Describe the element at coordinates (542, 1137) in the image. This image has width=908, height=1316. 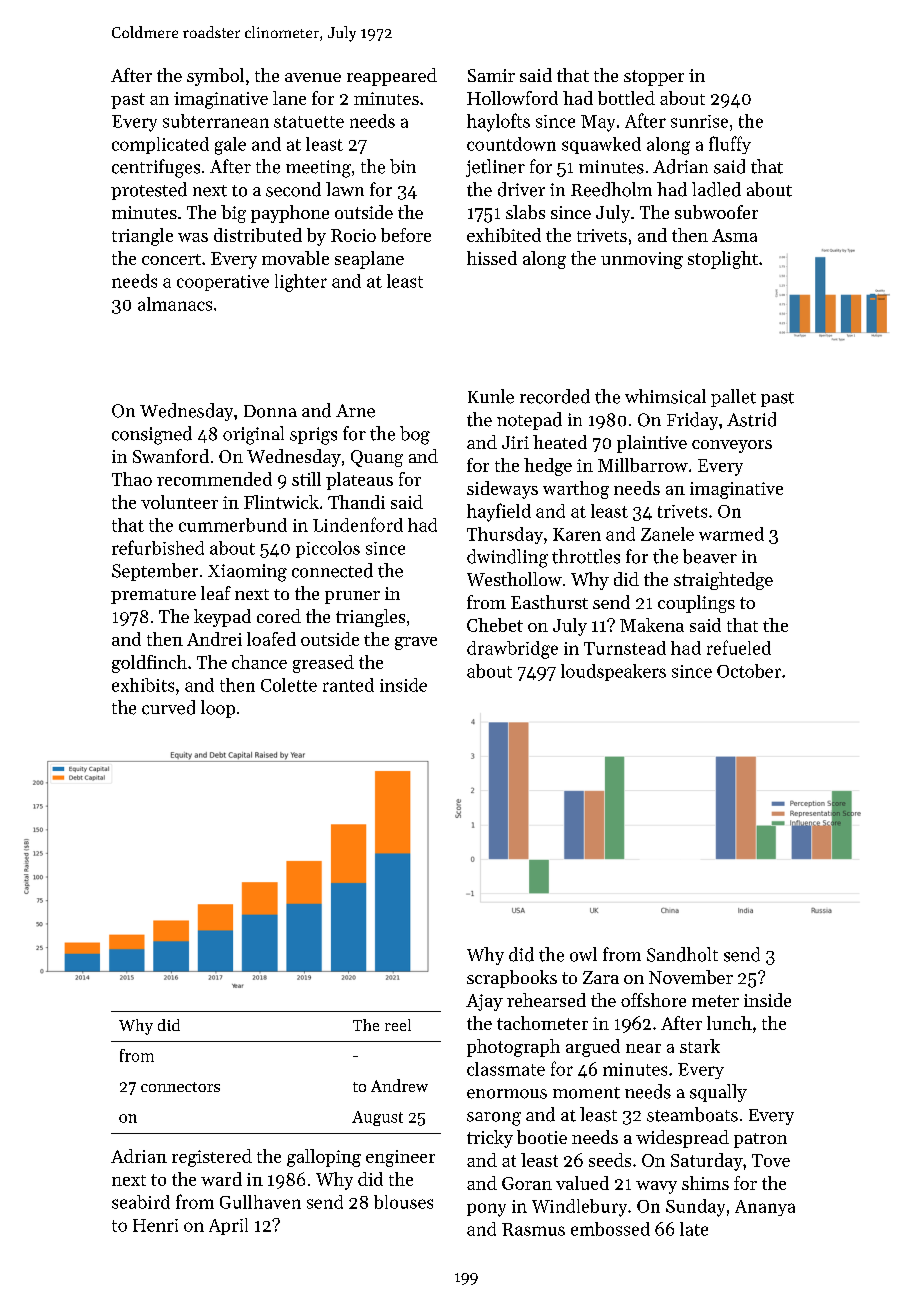
I see `bootie` at that location.
